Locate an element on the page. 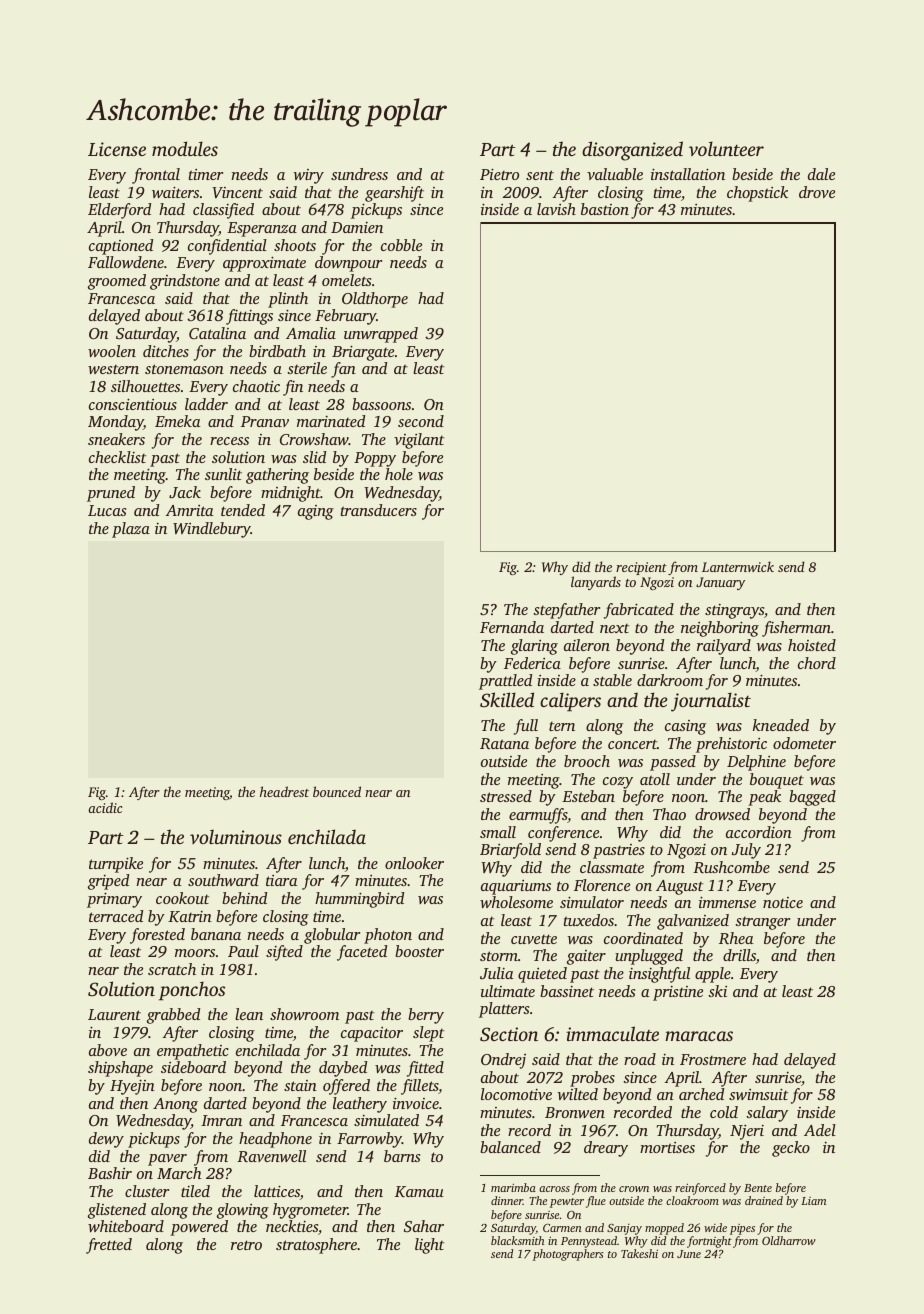  lavish is located at coordinates (556, 209).
